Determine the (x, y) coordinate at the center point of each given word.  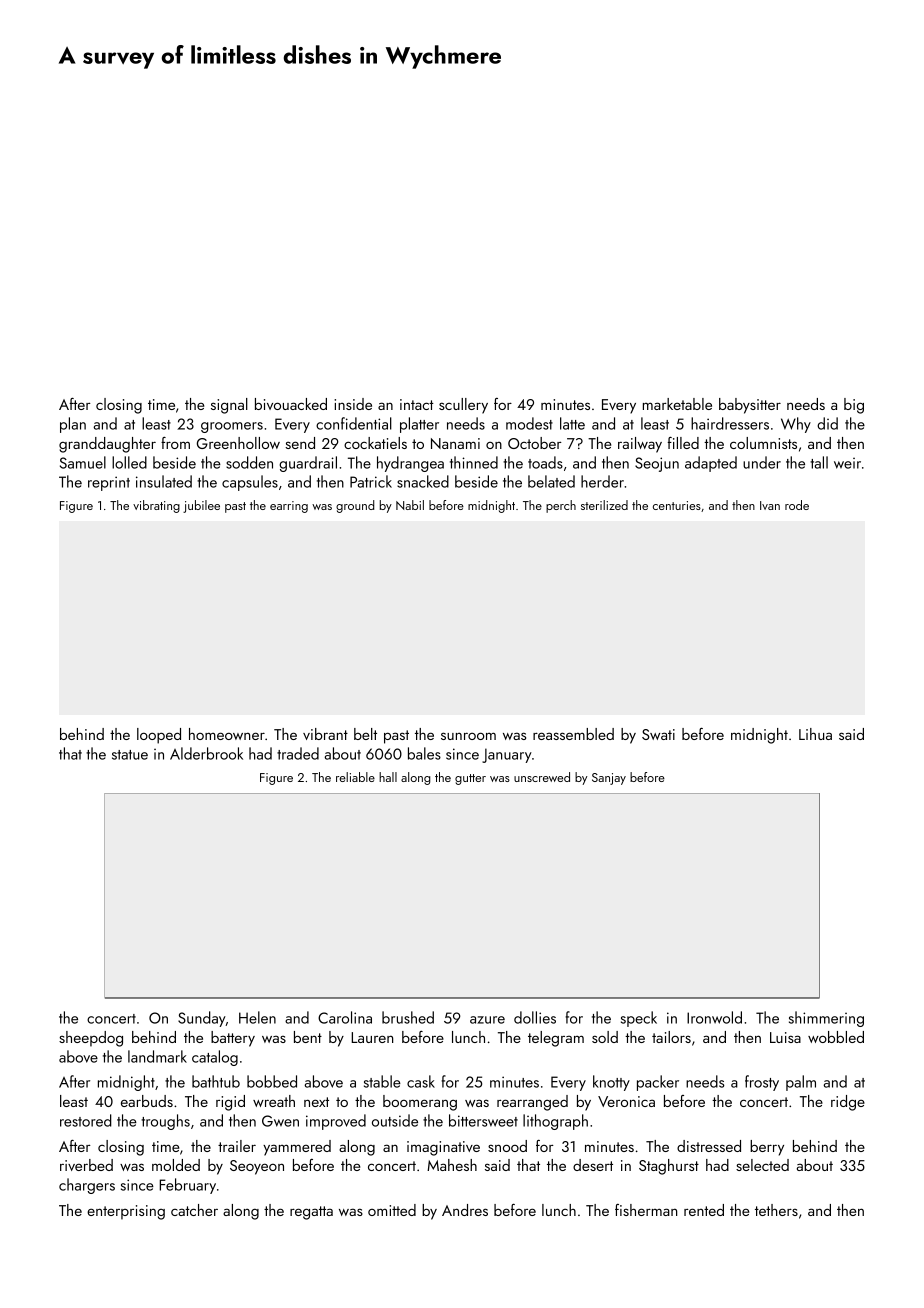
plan (73, 425)
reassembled (573, 734)
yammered (297, 1148)
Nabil (410, 505)
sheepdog (91, 1039)
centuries (677, 505)
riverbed (86, 1165)
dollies (535, 1017)
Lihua (815, 734)
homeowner (227, 734)
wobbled (836, 1037)
